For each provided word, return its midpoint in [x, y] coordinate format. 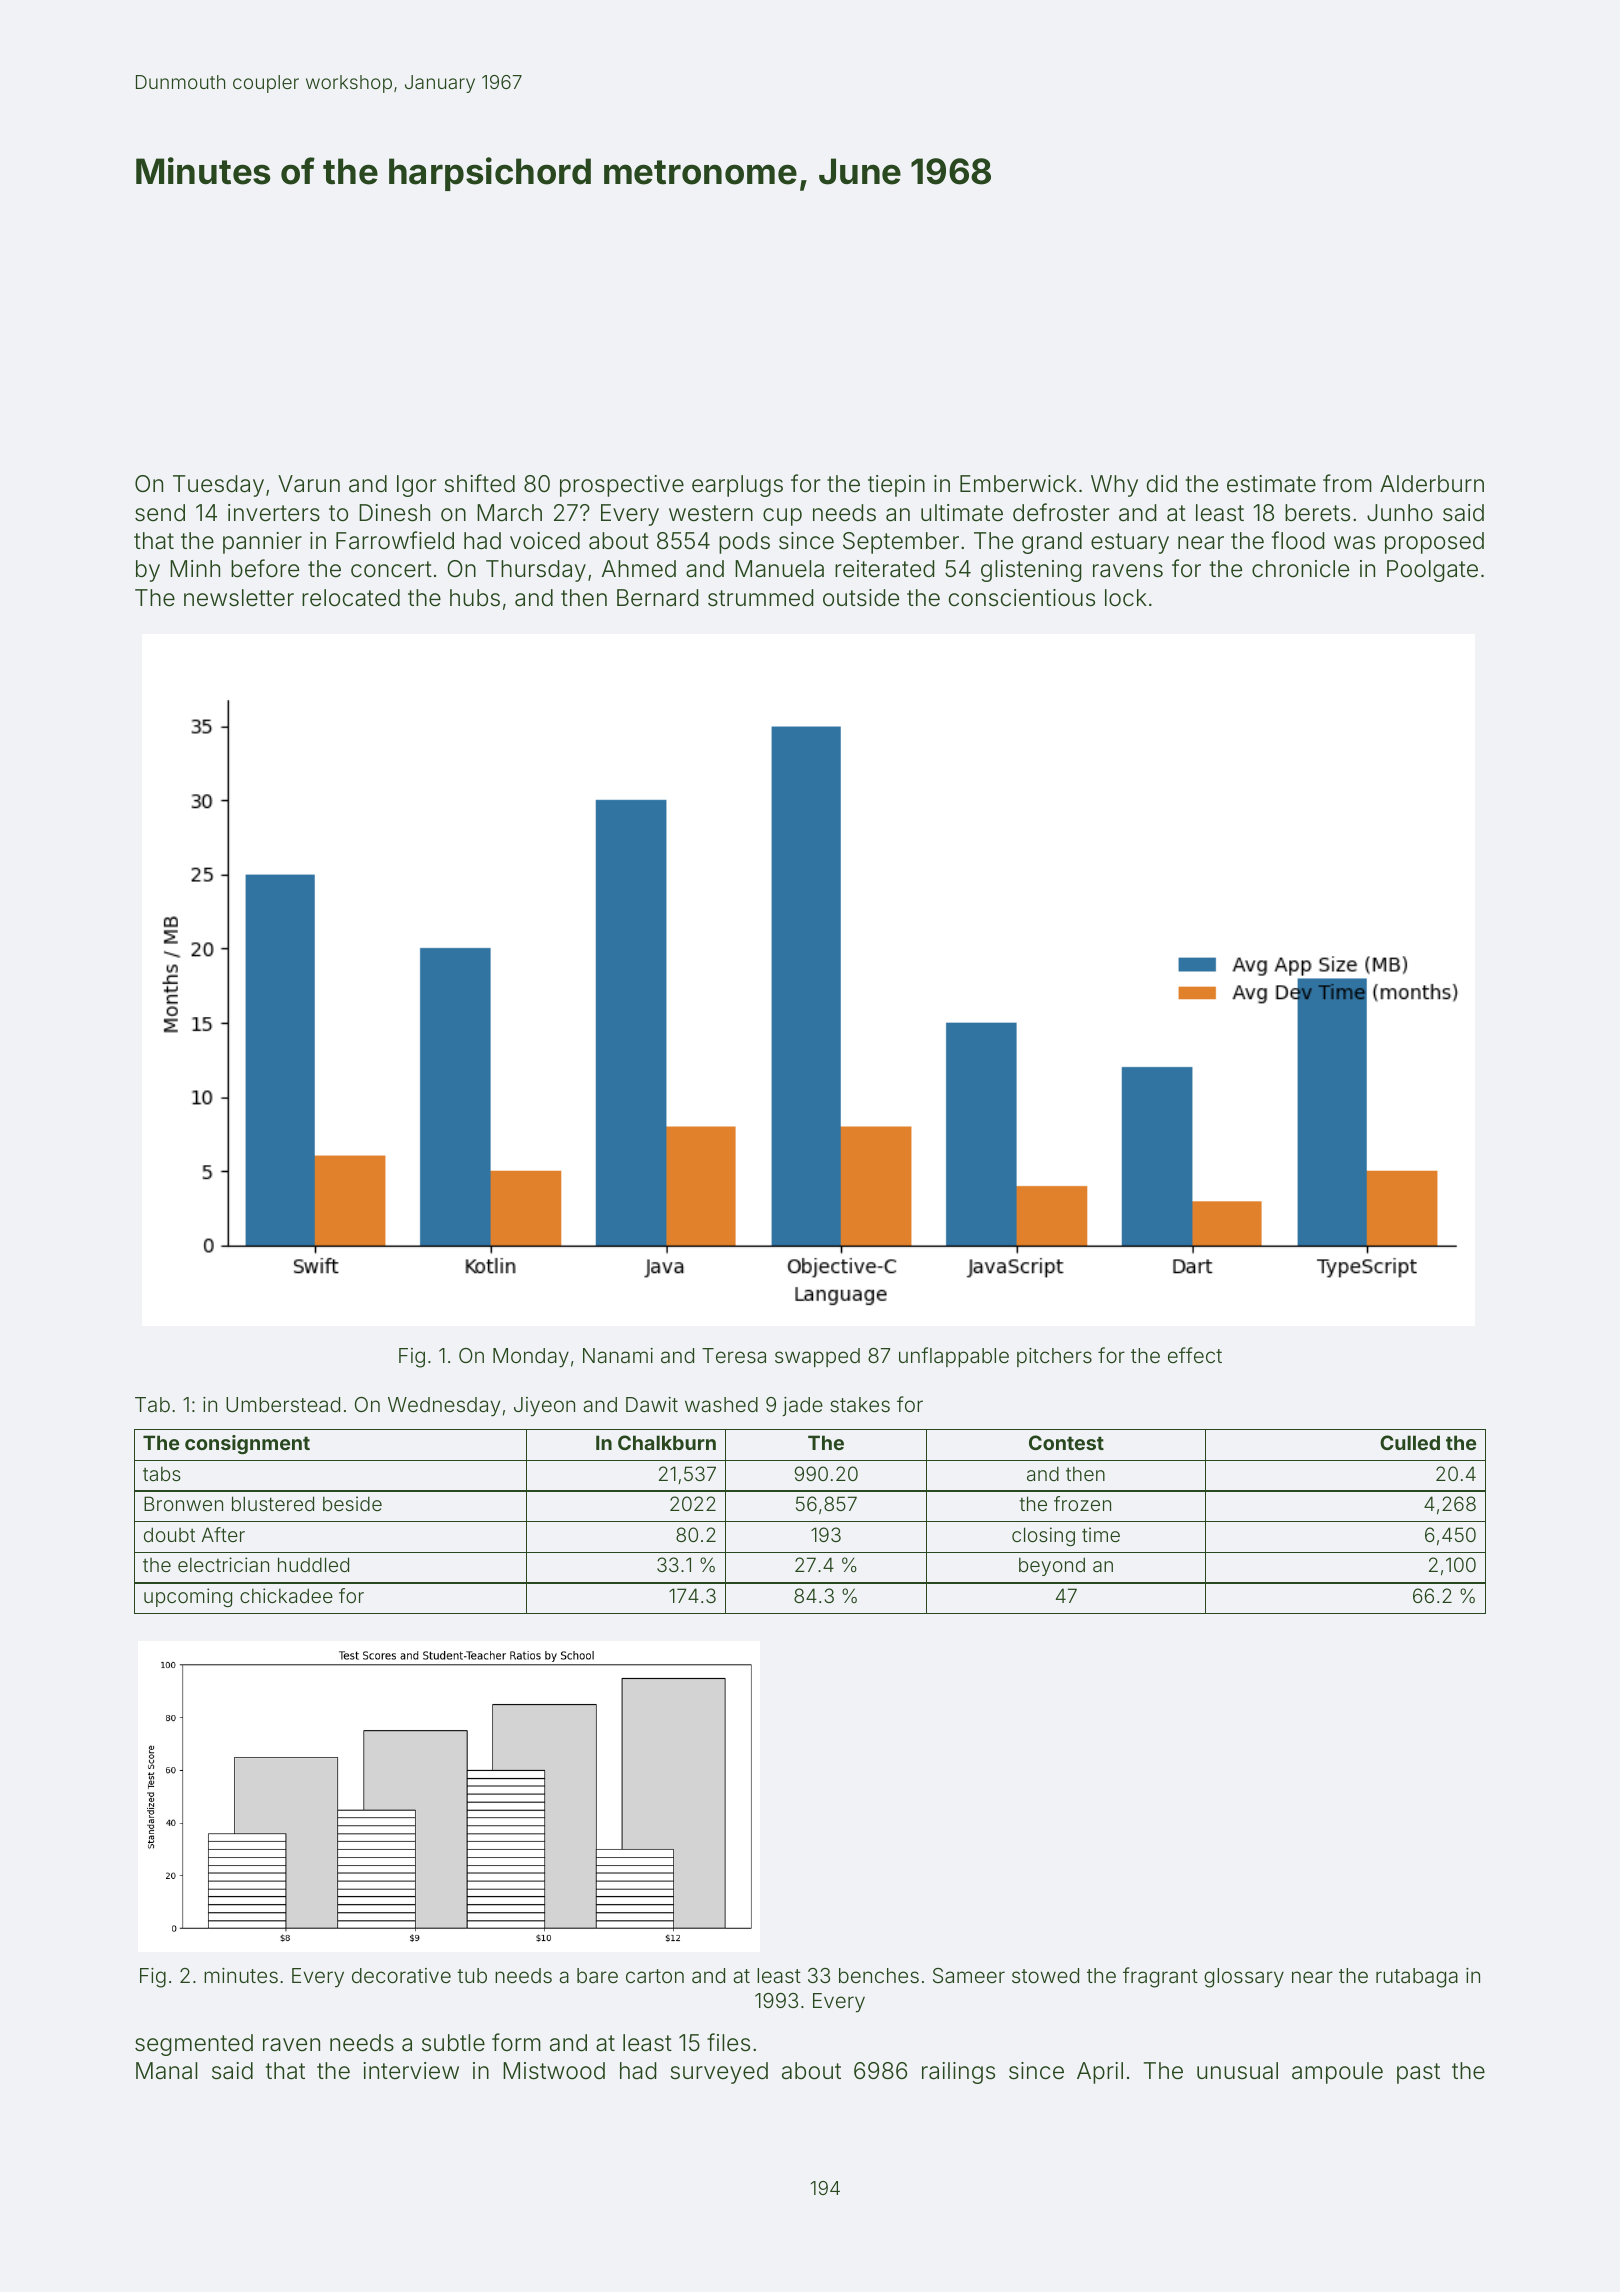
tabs [162, 1473]
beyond [1052, 1566]
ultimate [962, 513]
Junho [1400, 512]
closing [1043, 1536]
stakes [860, 1404]
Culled [1410, 1442]
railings [958, 2073]
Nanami [618, 1355]
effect [1195, 1355]
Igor [416, 486]
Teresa [734, 1355]
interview [411, 2070]
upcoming [188, 1597]
